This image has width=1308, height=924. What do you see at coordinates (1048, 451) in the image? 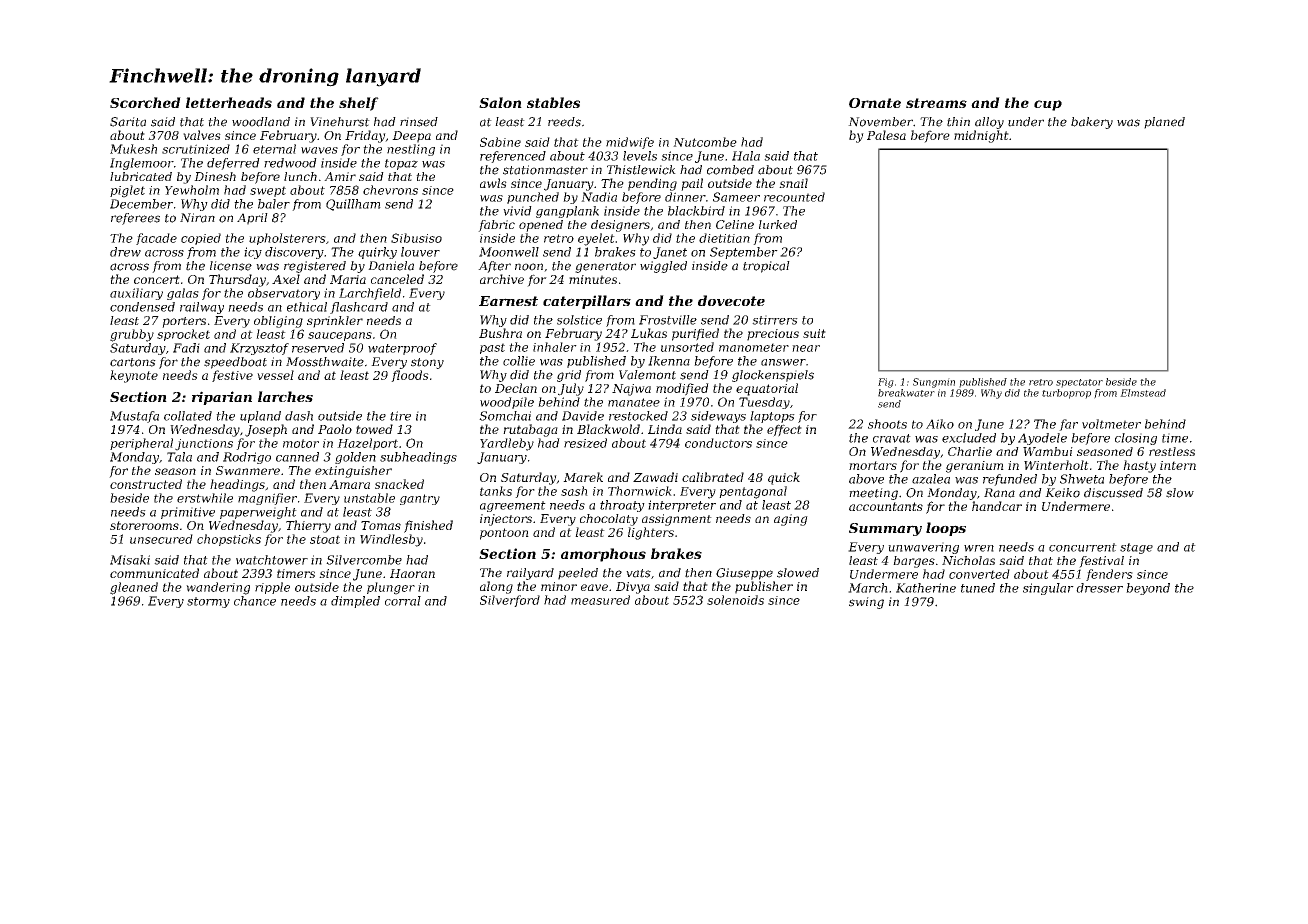
I see `Wambui` at bounding box center [1048, 451].
